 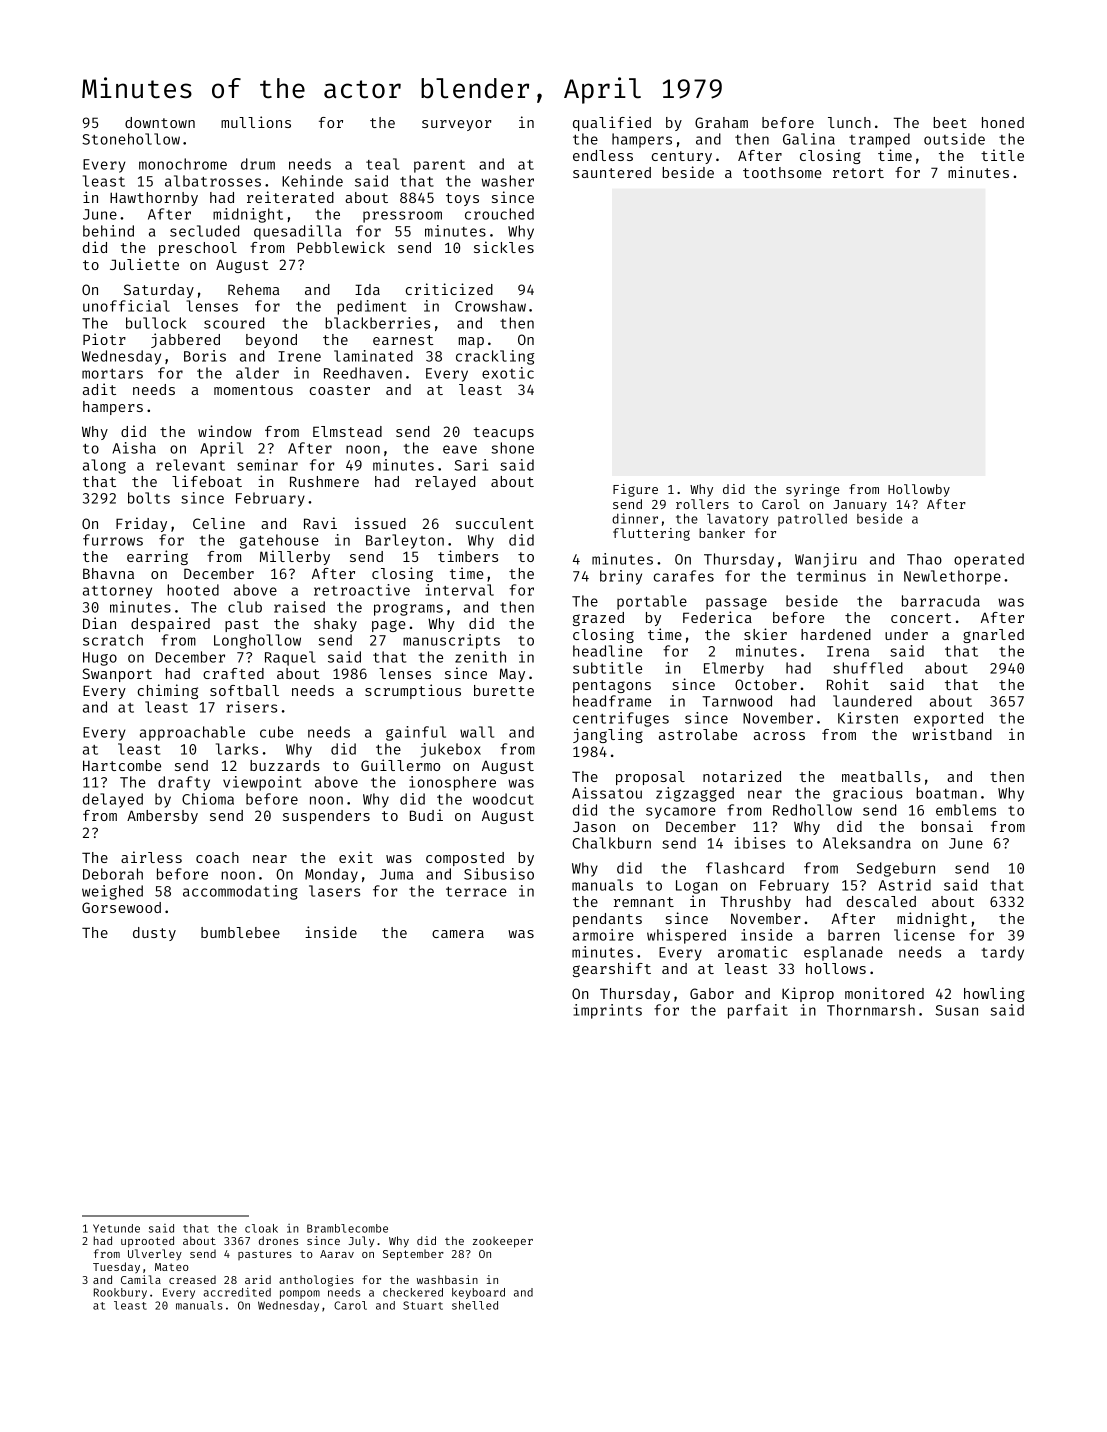 What do you see at coordinates (608, 1011) in the image?
I see `imprints` at bounding box center [608, 1011].
